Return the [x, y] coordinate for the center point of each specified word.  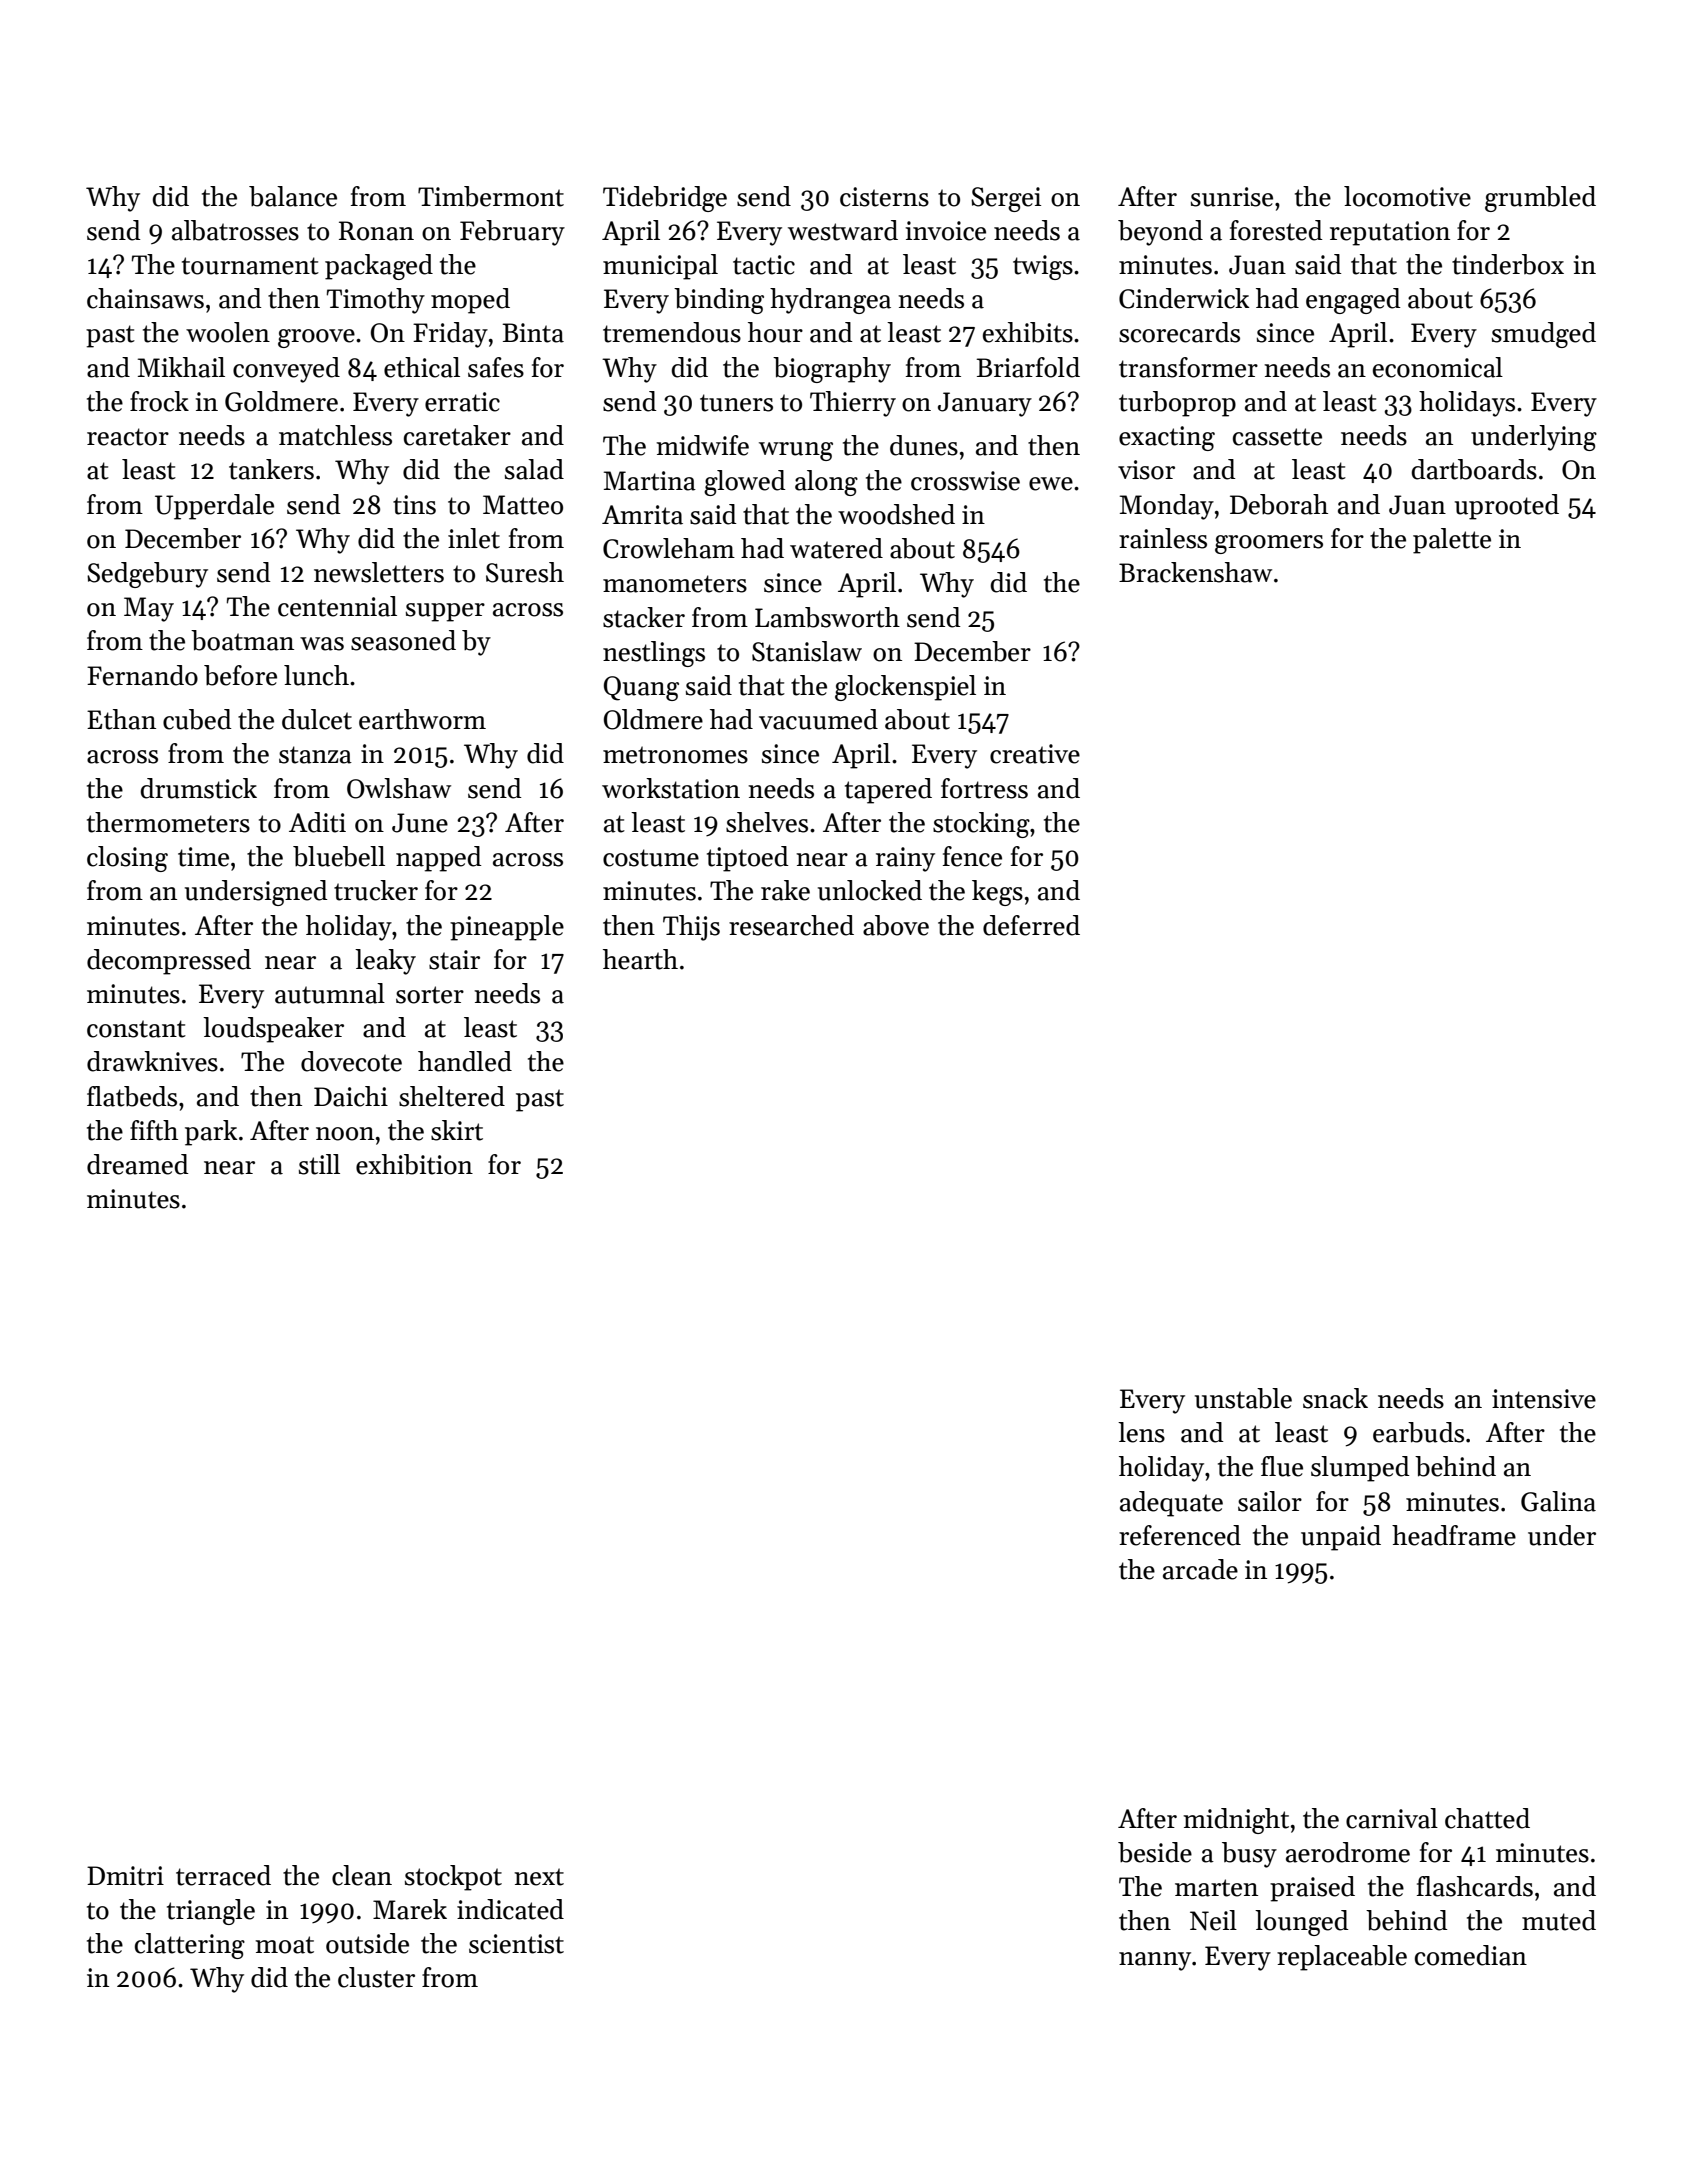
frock [159, 401]
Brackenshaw [1195, 572]
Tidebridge [665, 199]
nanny [1155, 1961]
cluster [376, 1977]
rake [785, 890]
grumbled [1540, 199]
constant [136, 1029]
